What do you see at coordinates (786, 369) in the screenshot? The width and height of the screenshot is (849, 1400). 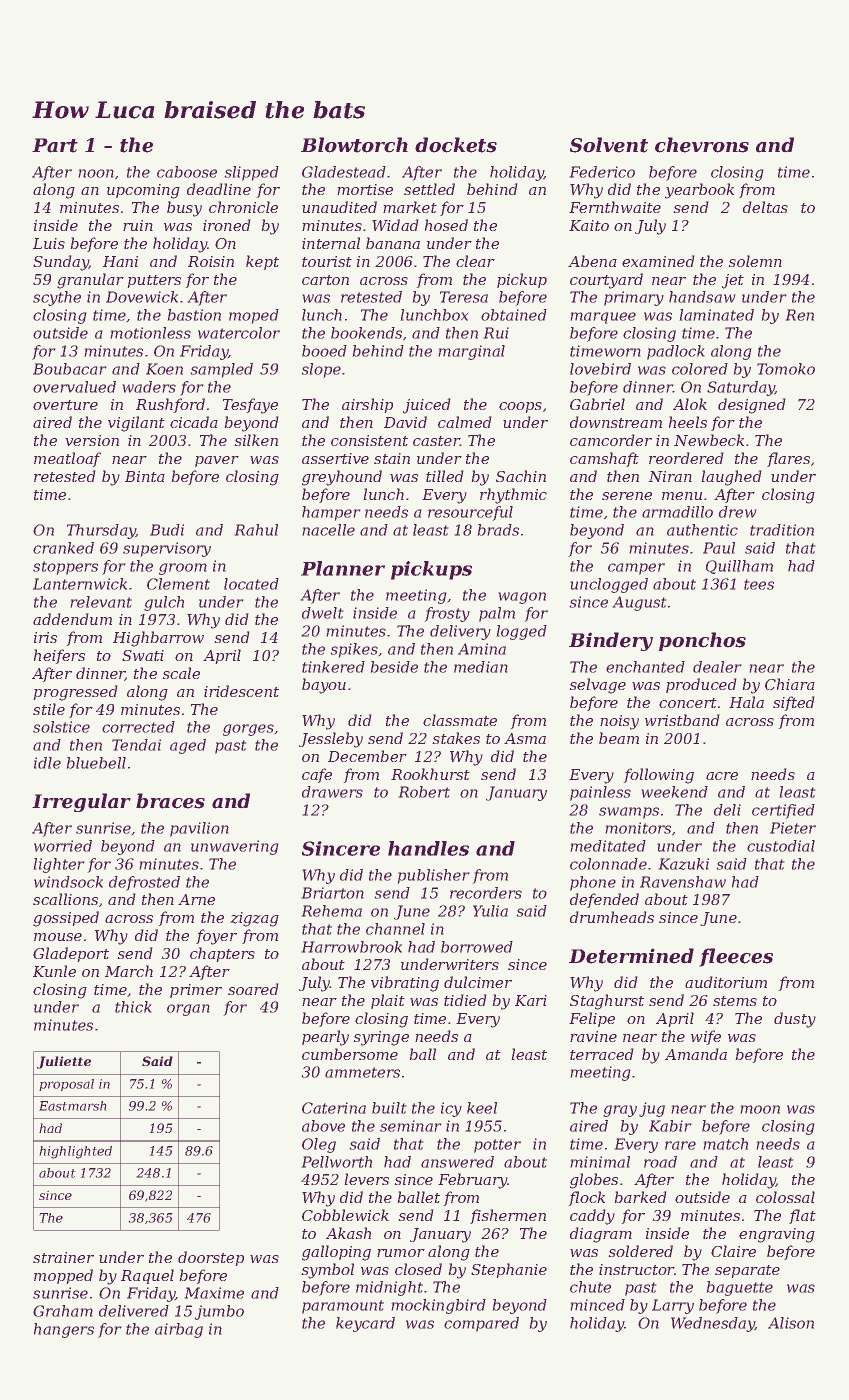 I see `Tomoko` at bounding box center [786, 369].
